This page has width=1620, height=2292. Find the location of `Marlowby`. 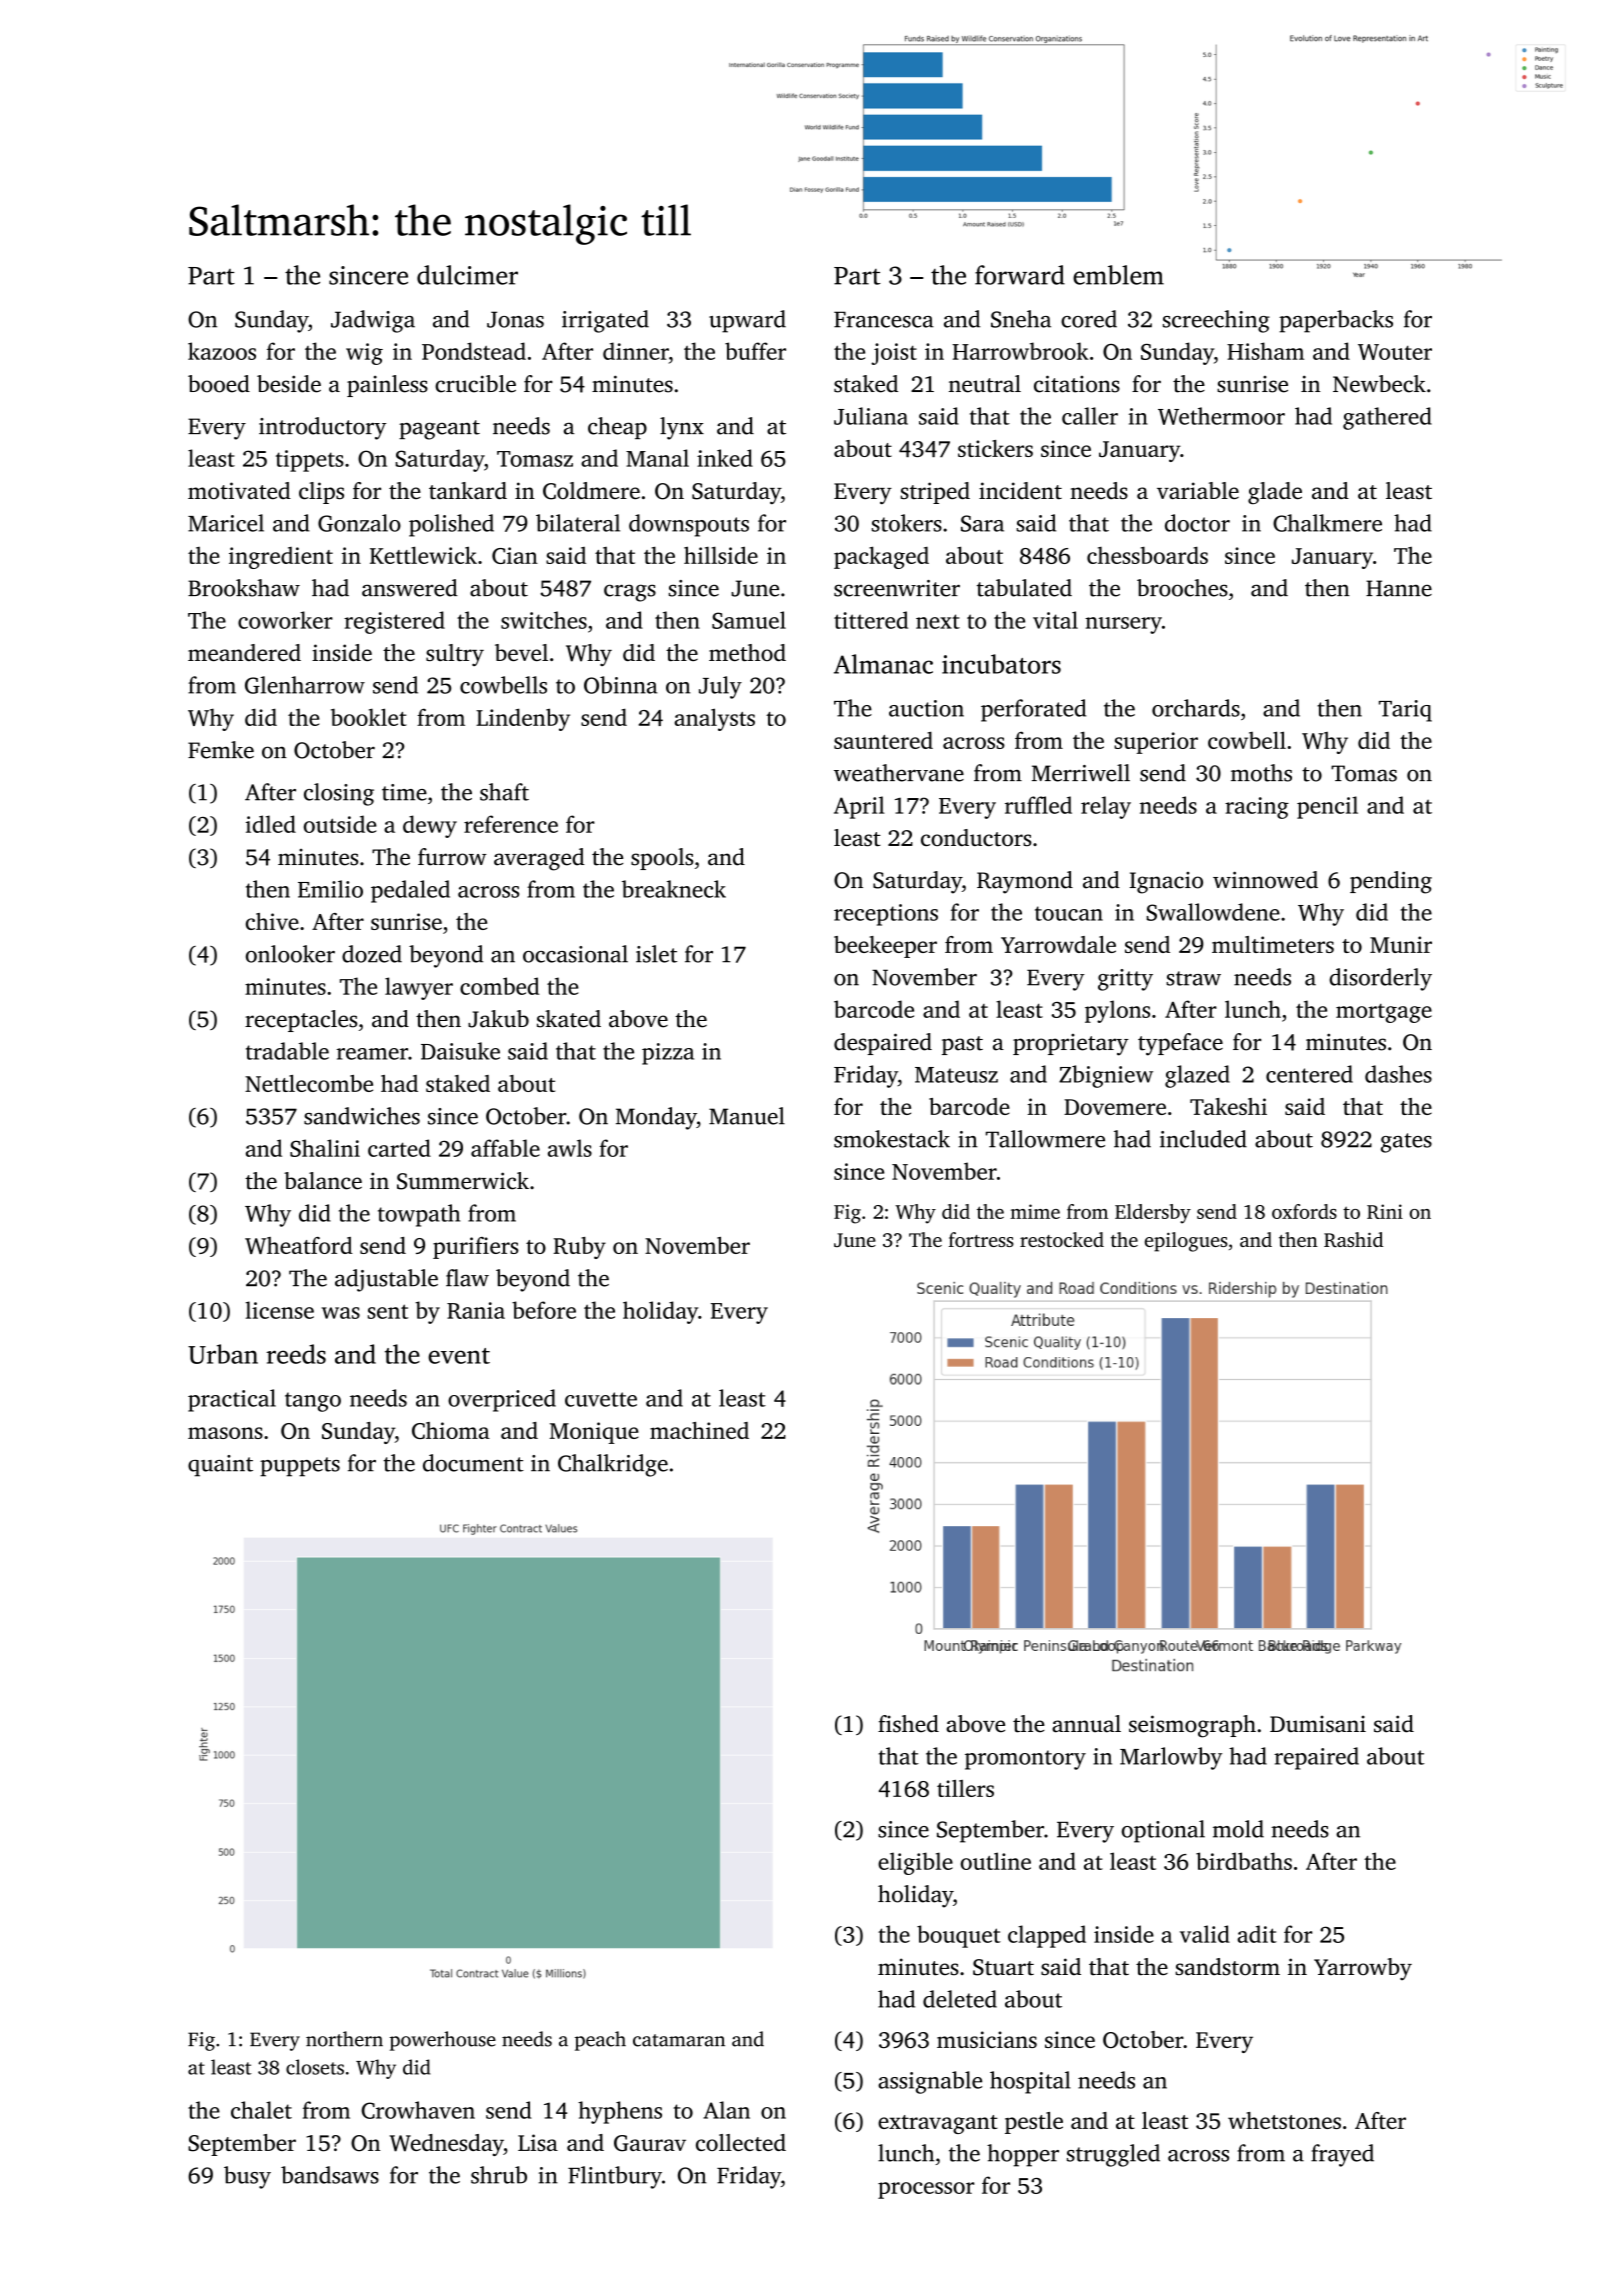

Marlowby is located at coordinates (1171, 1758).
